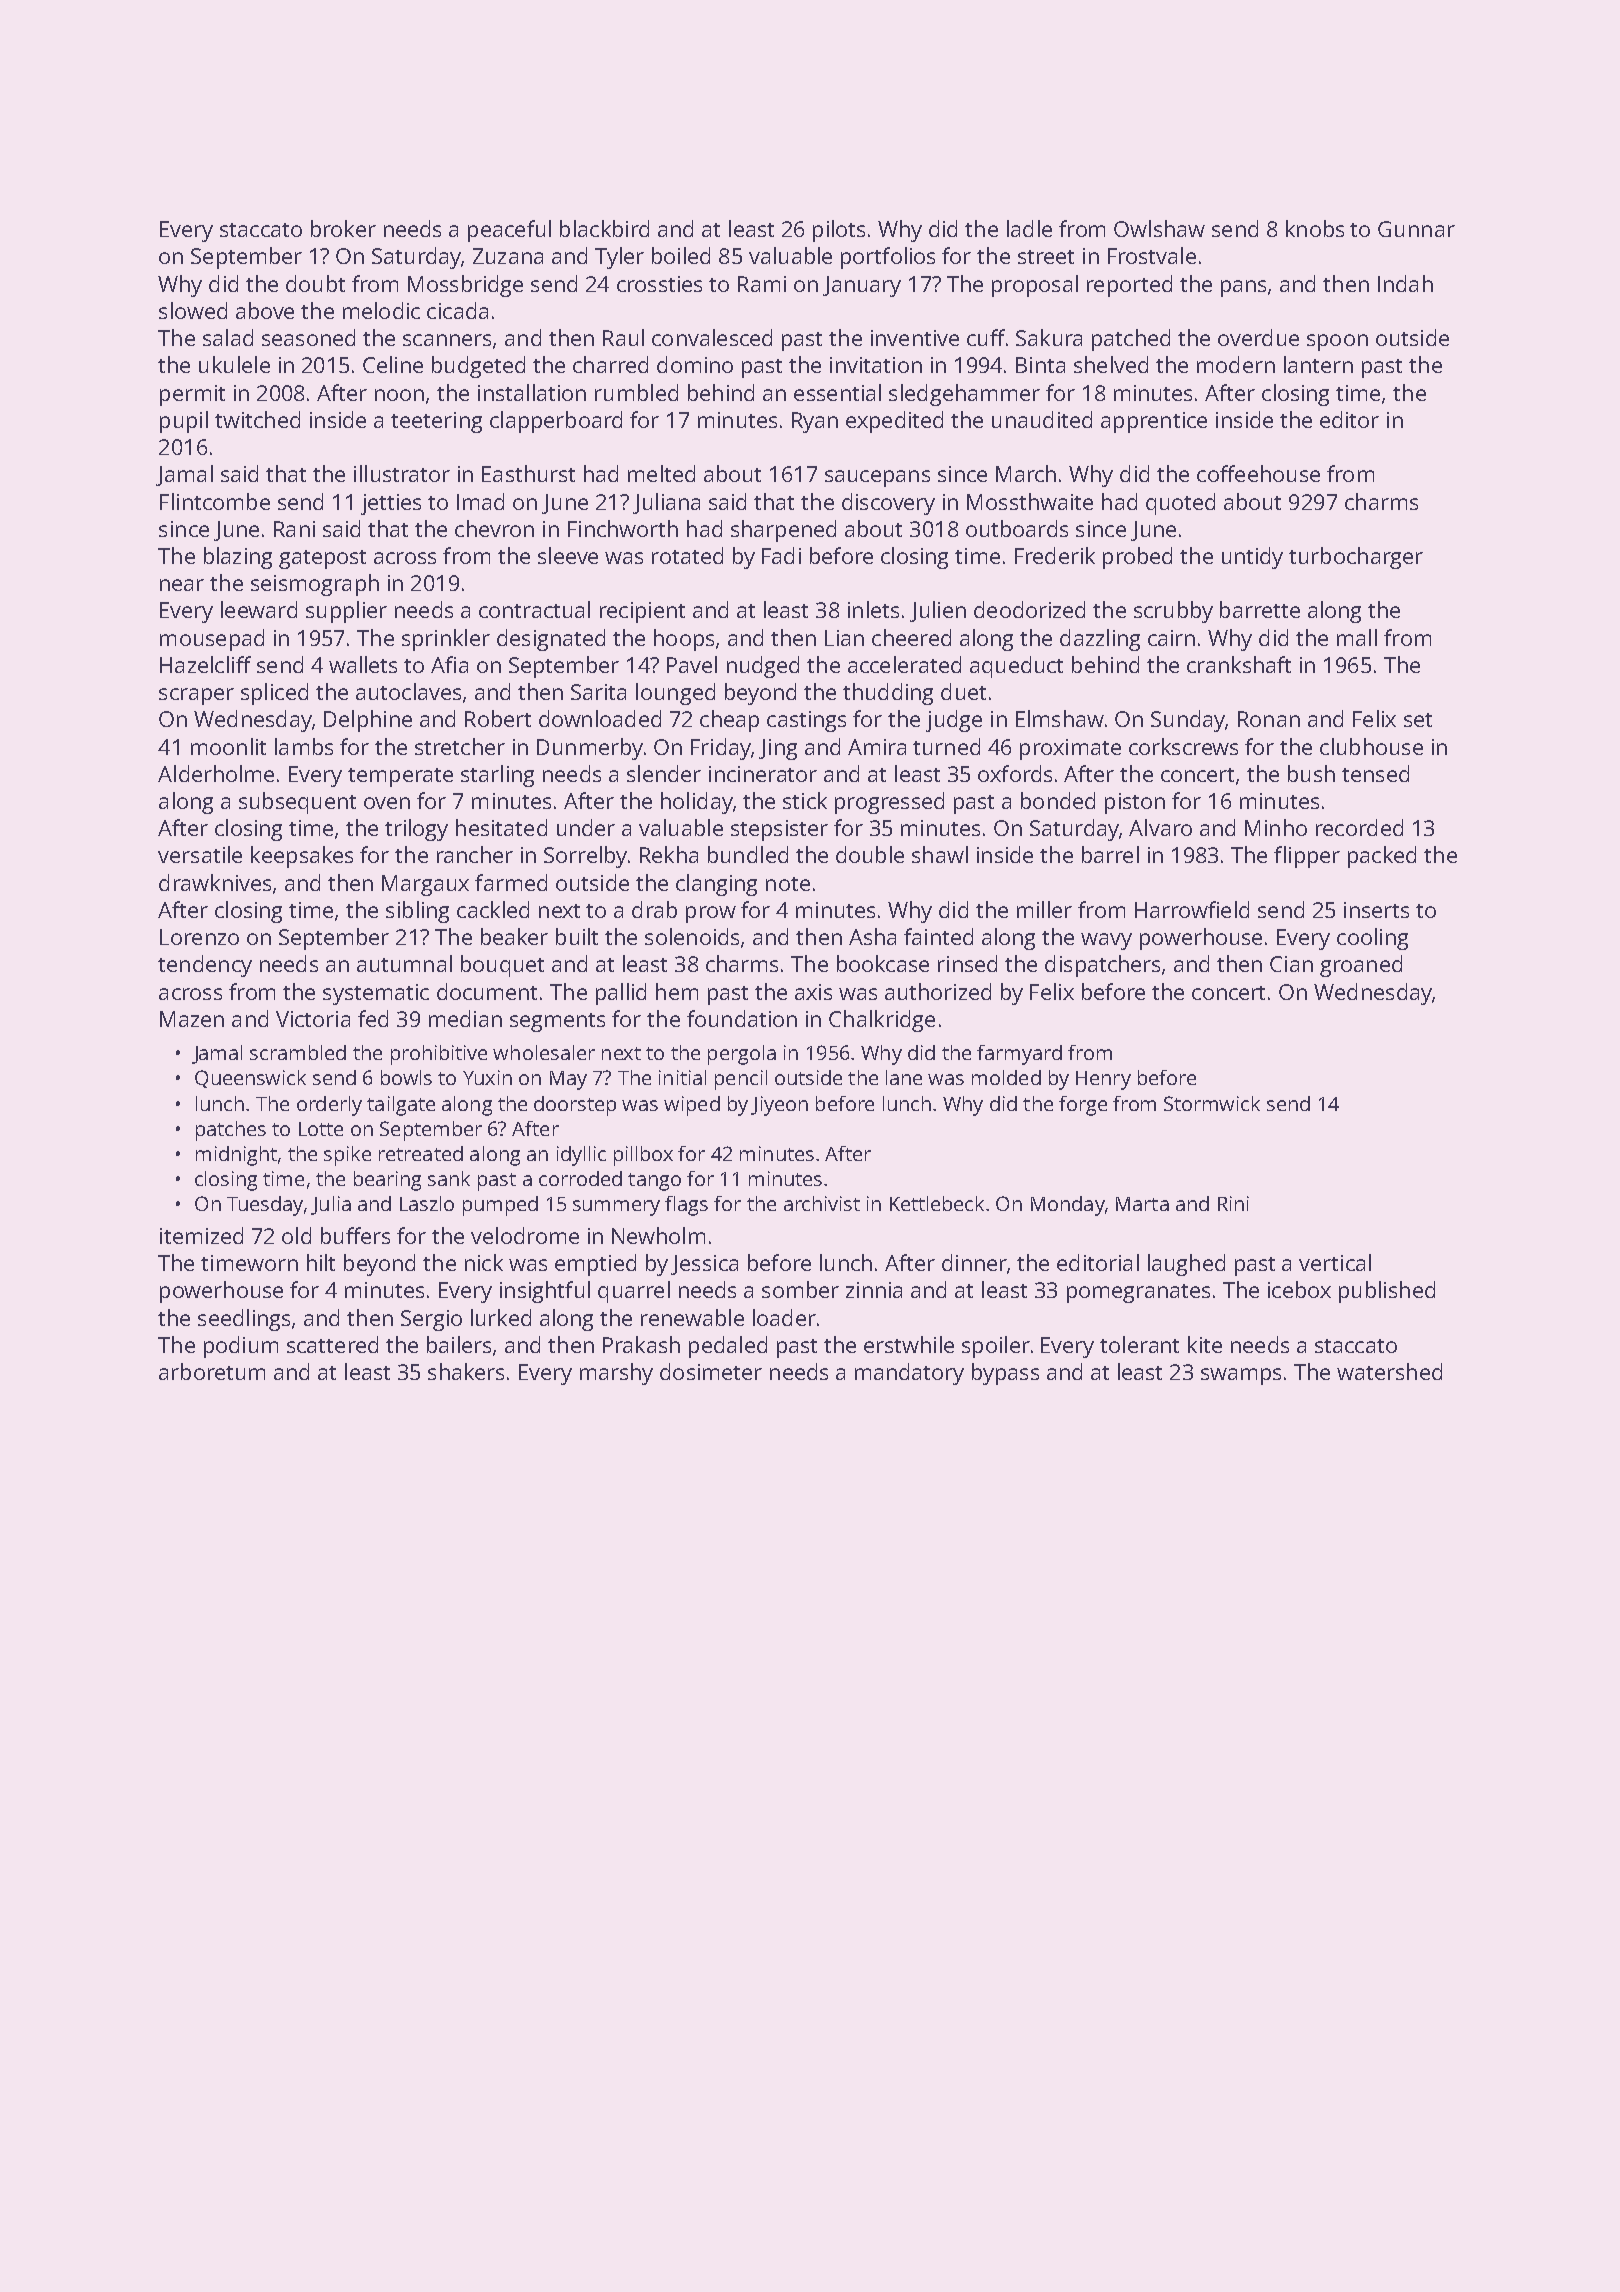 The height and width of the screenshot is (2292, 1620). Describe the element at coordinates (1029, 228) in the screenshot. I see `ladle` at that location.
